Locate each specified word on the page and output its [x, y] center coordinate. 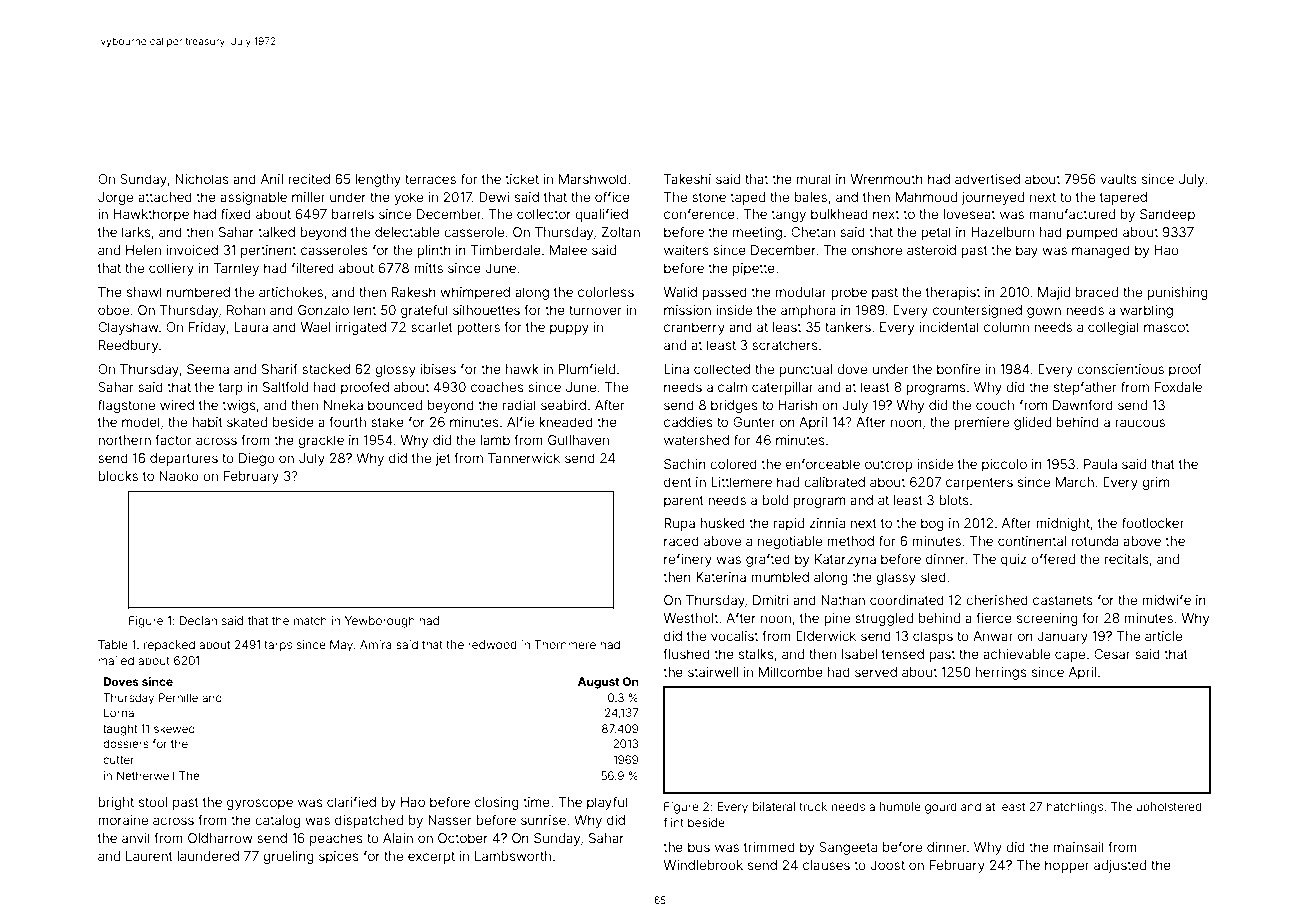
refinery [688, 560]
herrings [1001, 673]
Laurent [149, 856]
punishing [1177, 293]
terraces [430, 179]
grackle [321, 441]
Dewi [494, 197]
